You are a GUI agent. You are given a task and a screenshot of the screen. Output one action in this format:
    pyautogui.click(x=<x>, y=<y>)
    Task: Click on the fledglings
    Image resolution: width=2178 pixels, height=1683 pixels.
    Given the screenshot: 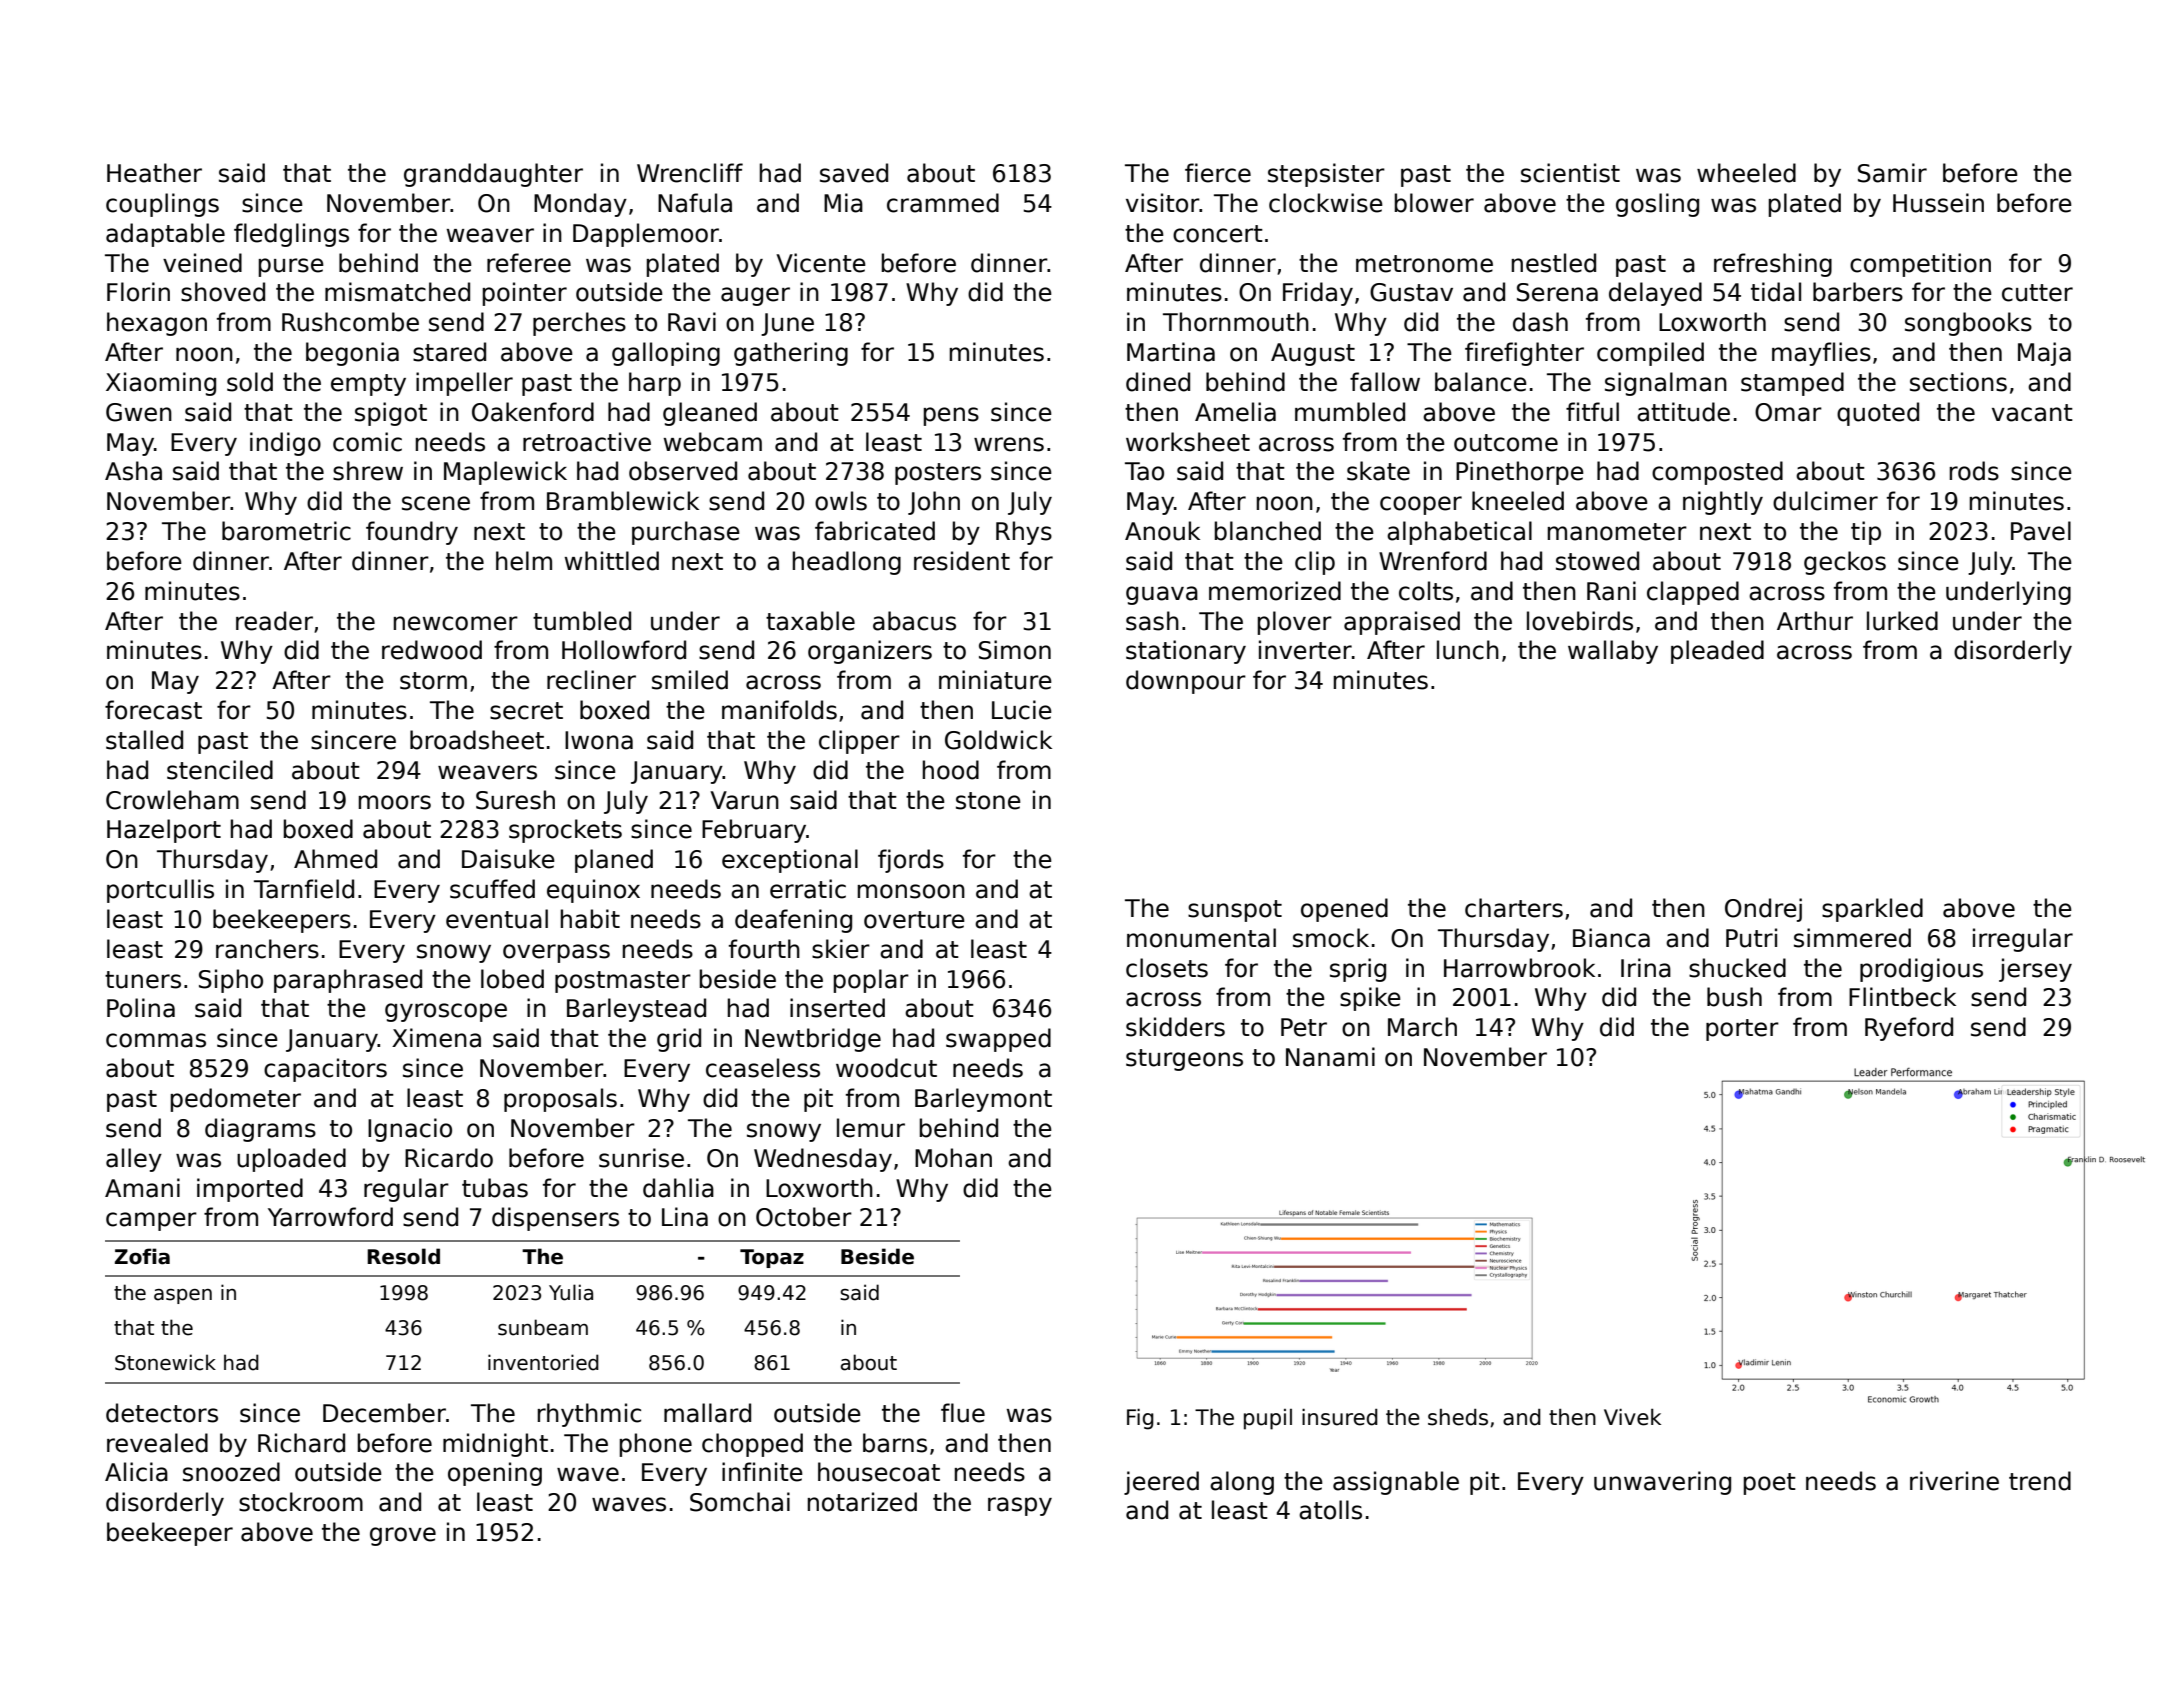 What is the action you would take?
    pyautogui.click(x=291, y=235)
